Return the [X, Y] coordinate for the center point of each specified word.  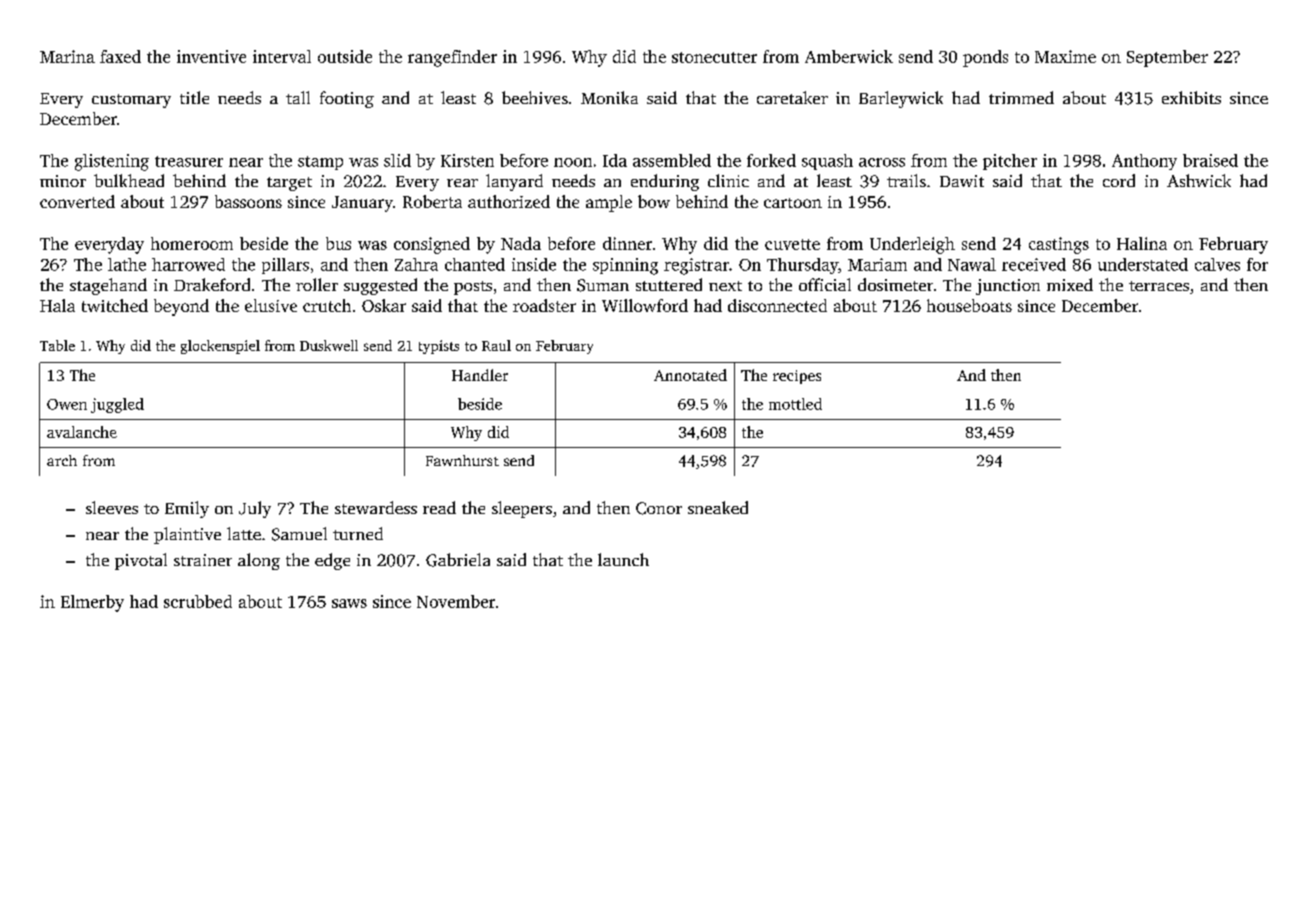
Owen [67, 404]
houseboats [969, 305]
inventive [211, 56]
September [1167, 58]
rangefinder [452, 58]
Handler [480, 375]
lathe [127, 264]
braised [1210, 160]
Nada [521, 243]
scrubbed [198, 601]
